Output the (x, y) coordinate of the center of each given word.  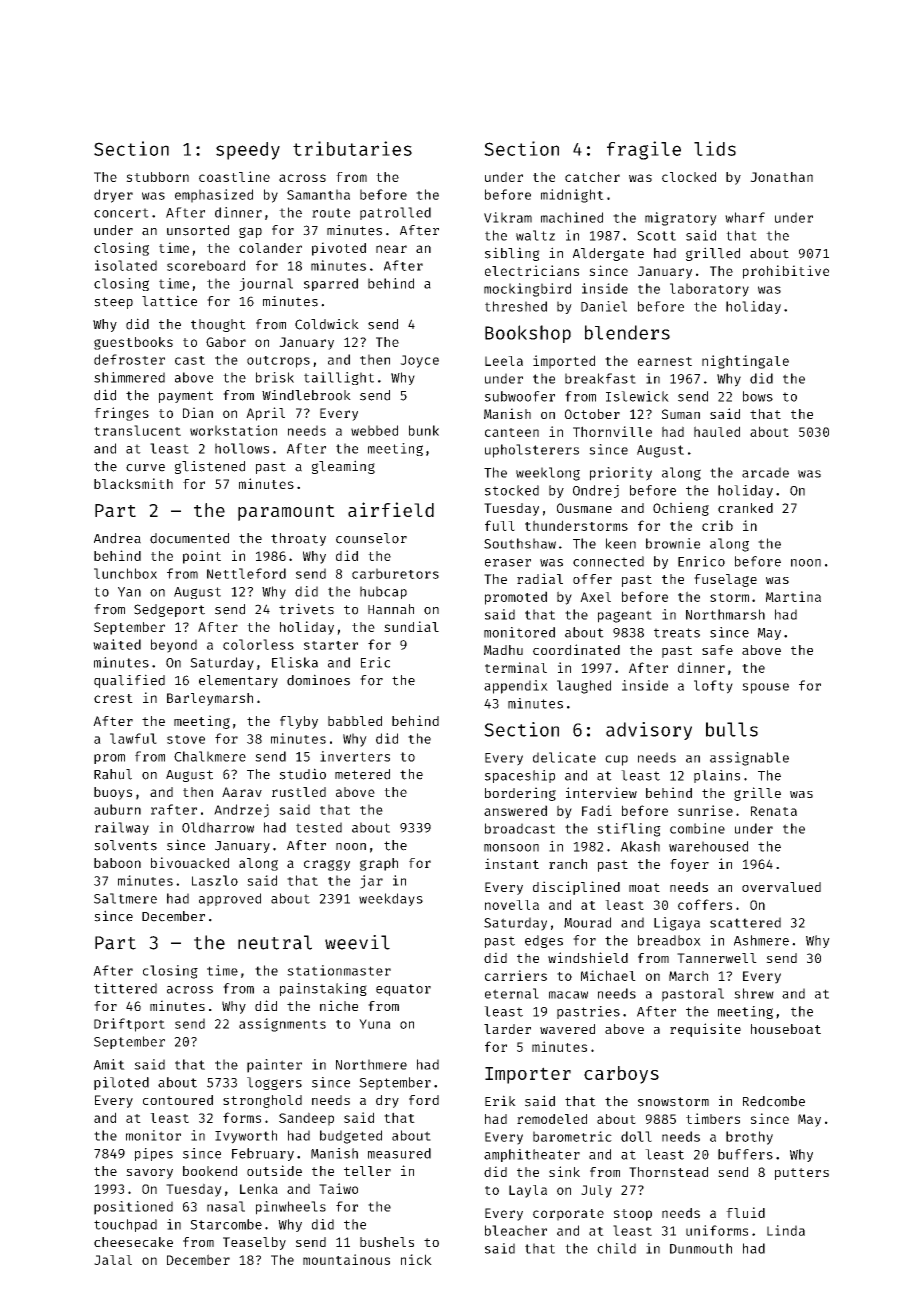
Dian (198, 412)
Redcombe (774, 1101)
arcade (765, 472)
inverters (355, 756)
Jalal (113, 1260)
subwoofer (520, 396)
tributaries (352, 148)
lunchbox (125, 573)
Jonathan (781, 177)
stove (186, 739)
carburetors (395, 573)
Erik (500, 1100)
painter (274, 1066)
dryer (113, 196)
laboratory (709, 290)
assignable (749, 759)
